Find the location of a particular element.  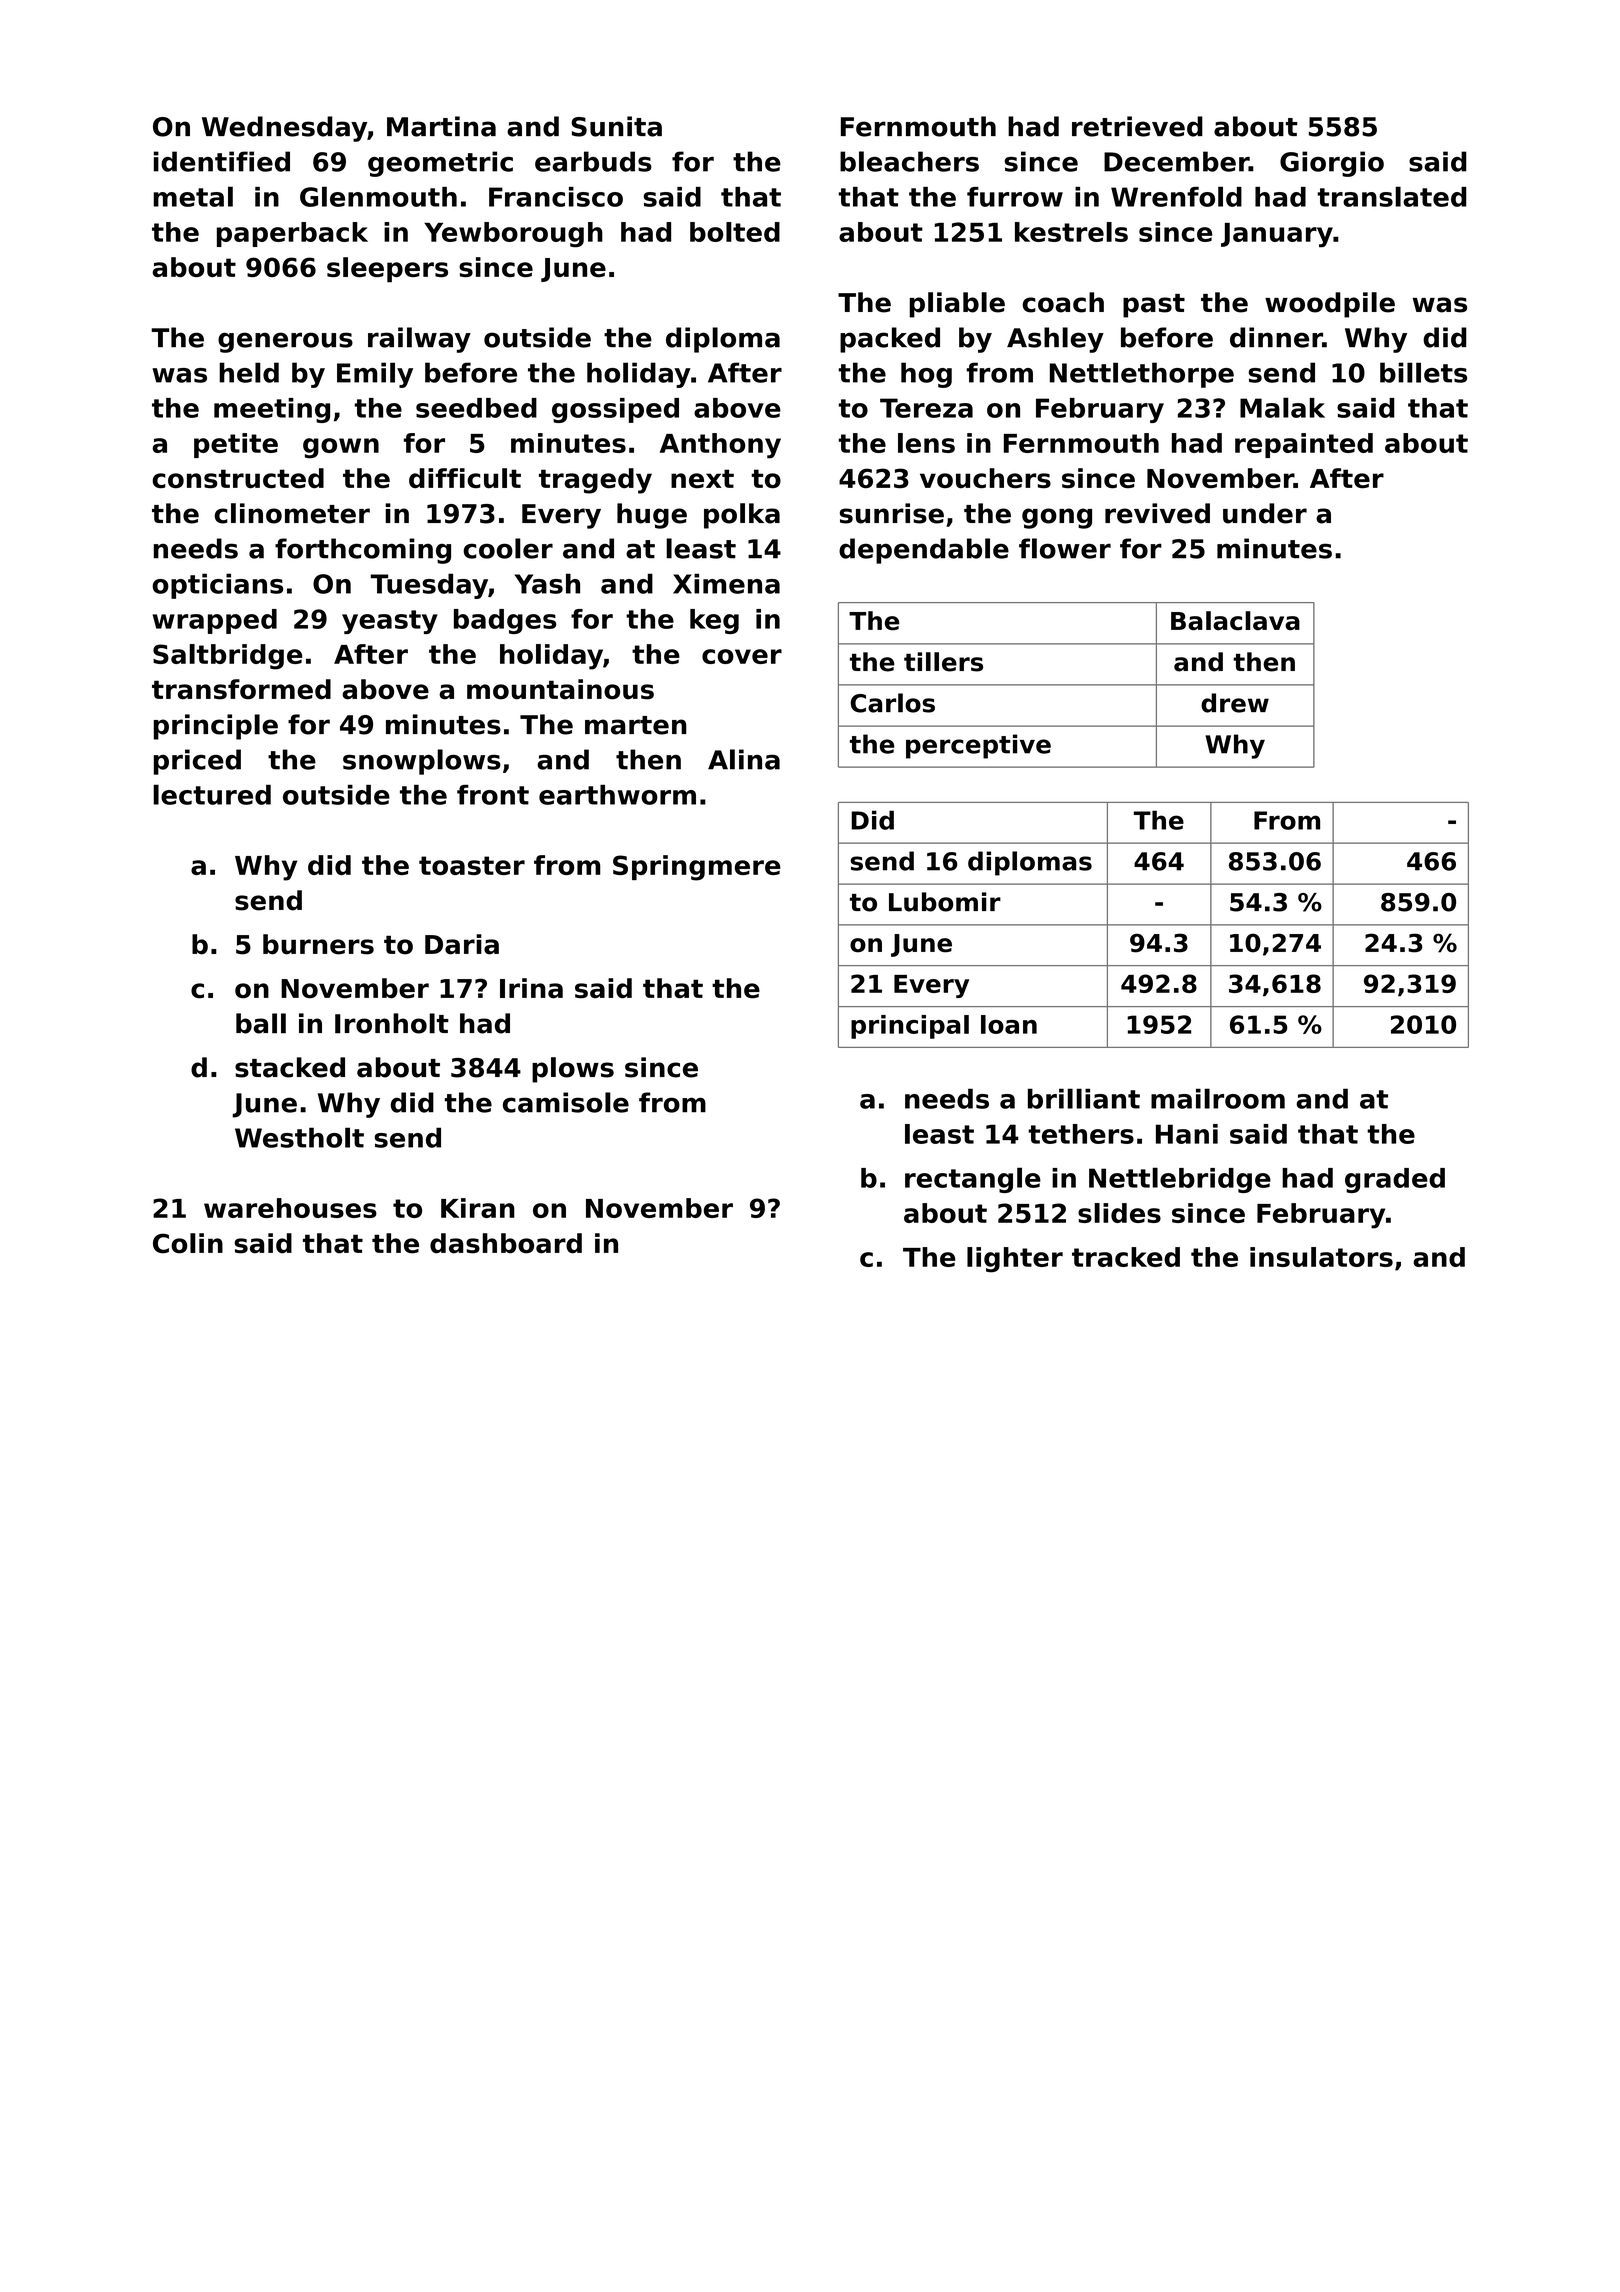

dependable is located at coordinates (924, 551).
